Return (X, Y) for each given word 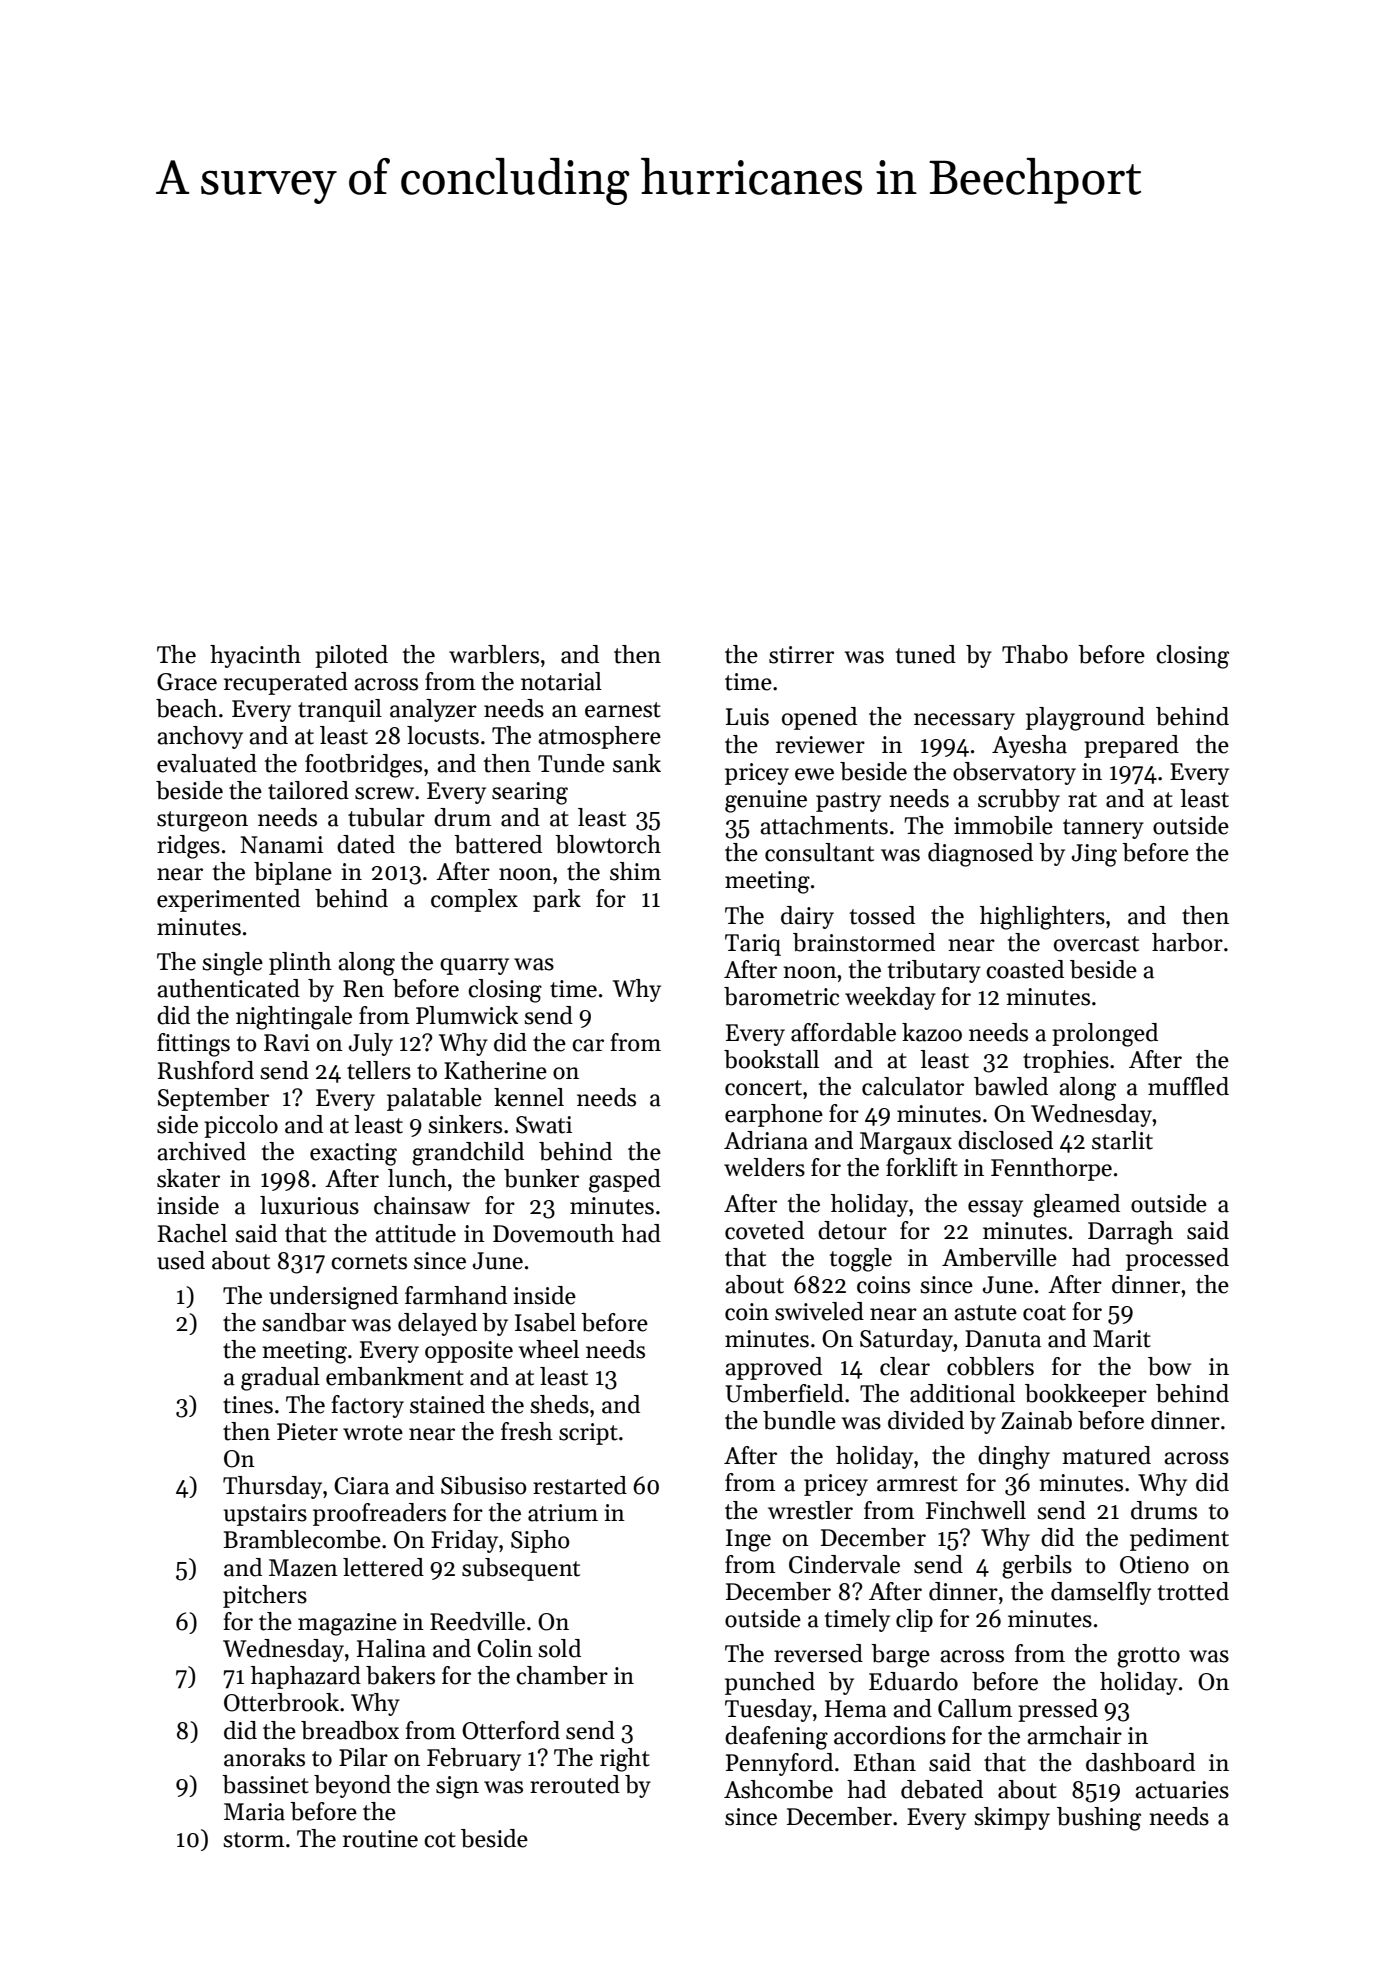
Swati (544, 1125)
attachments (824, 825)
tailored (308, 790)
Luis (747, 717)
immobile (1003, 825)
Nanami (281, 845)
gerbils (1037, 1567)
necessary (964, 721)
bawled (1011, 1086)
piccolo (241, 1126)
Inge (748, 1540)
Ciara (361, 1486)
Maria (254, 1812)
